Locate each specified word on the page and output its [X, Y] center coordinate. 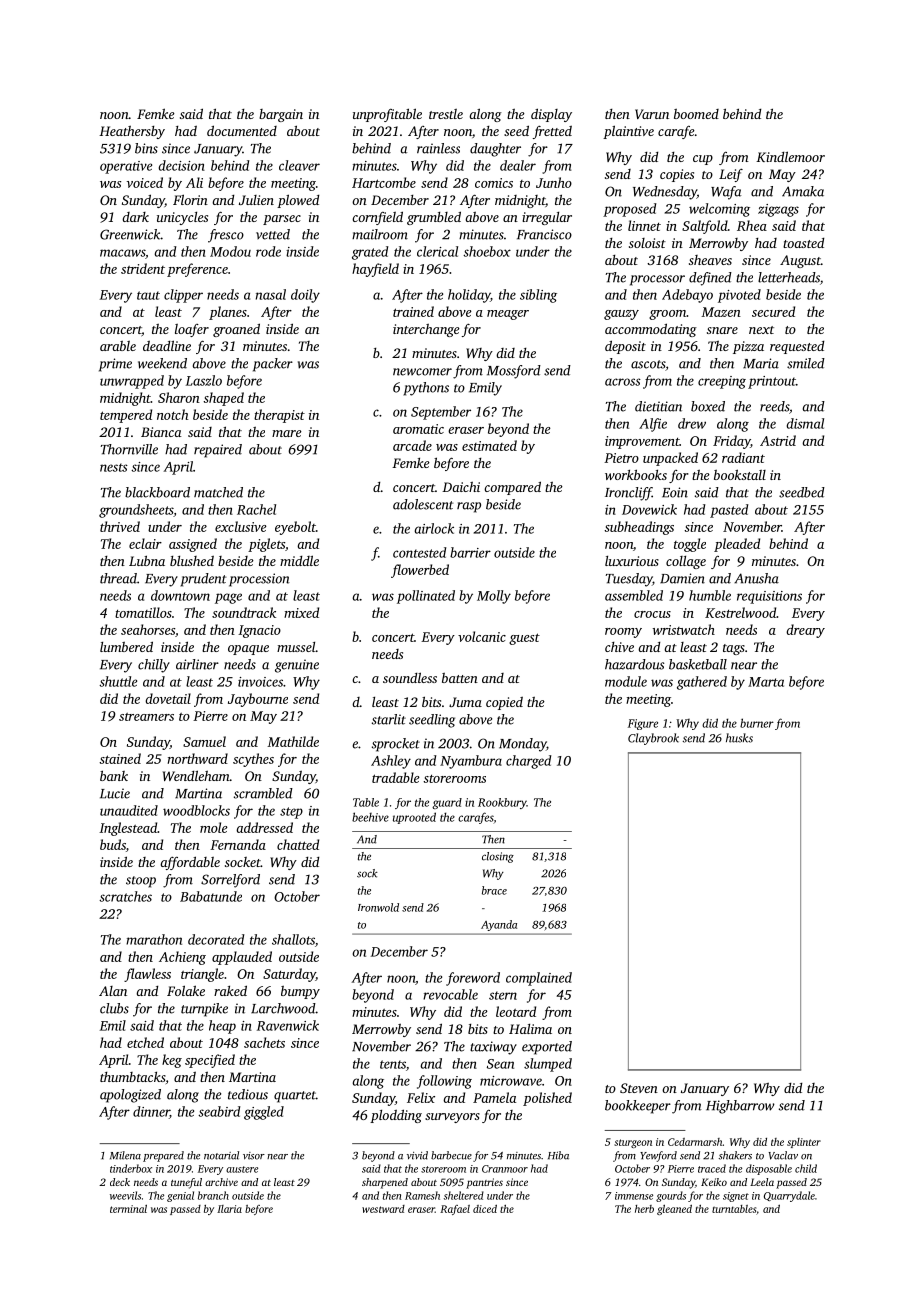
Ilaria [229, 1209]
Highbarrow [740, 1107]
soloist [647, 243]
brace [494, 890]
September [441, 413]
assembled [634, 595]
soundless [410, 677]
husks [739, 738]
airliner [197, 664]
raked [230, 990]
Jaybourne [258, 700]
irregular [547, 218]
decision [182, 165]
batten [460, 678]
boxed [708, 406]
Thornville [129, 449]
